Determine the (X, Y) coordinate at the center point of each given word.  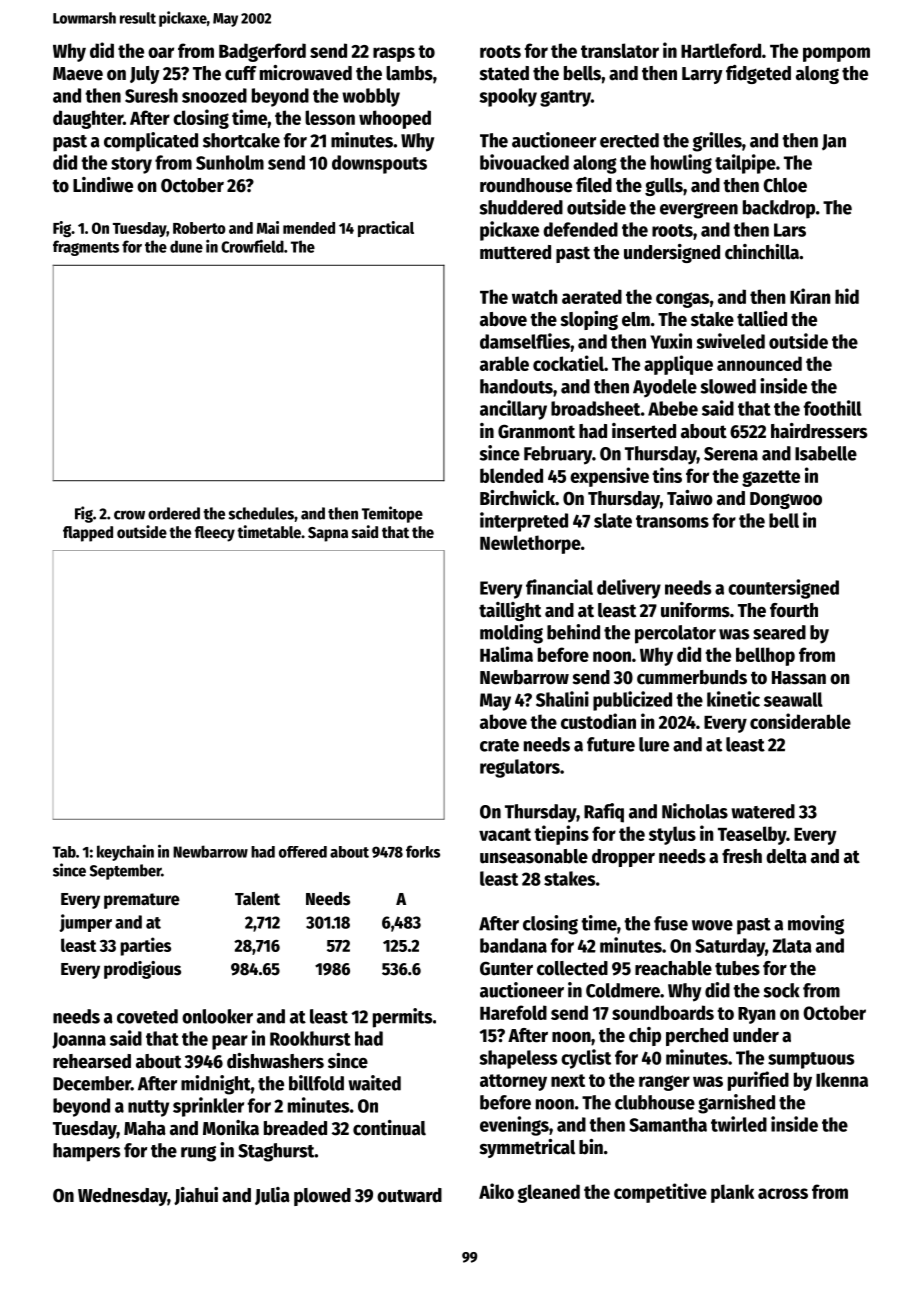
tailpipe (745, 164)
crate (499, 745)
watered (763, 811)
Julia (272, 1196)
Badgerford (262, 52)
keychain (125, 852)
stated (504, 73)
